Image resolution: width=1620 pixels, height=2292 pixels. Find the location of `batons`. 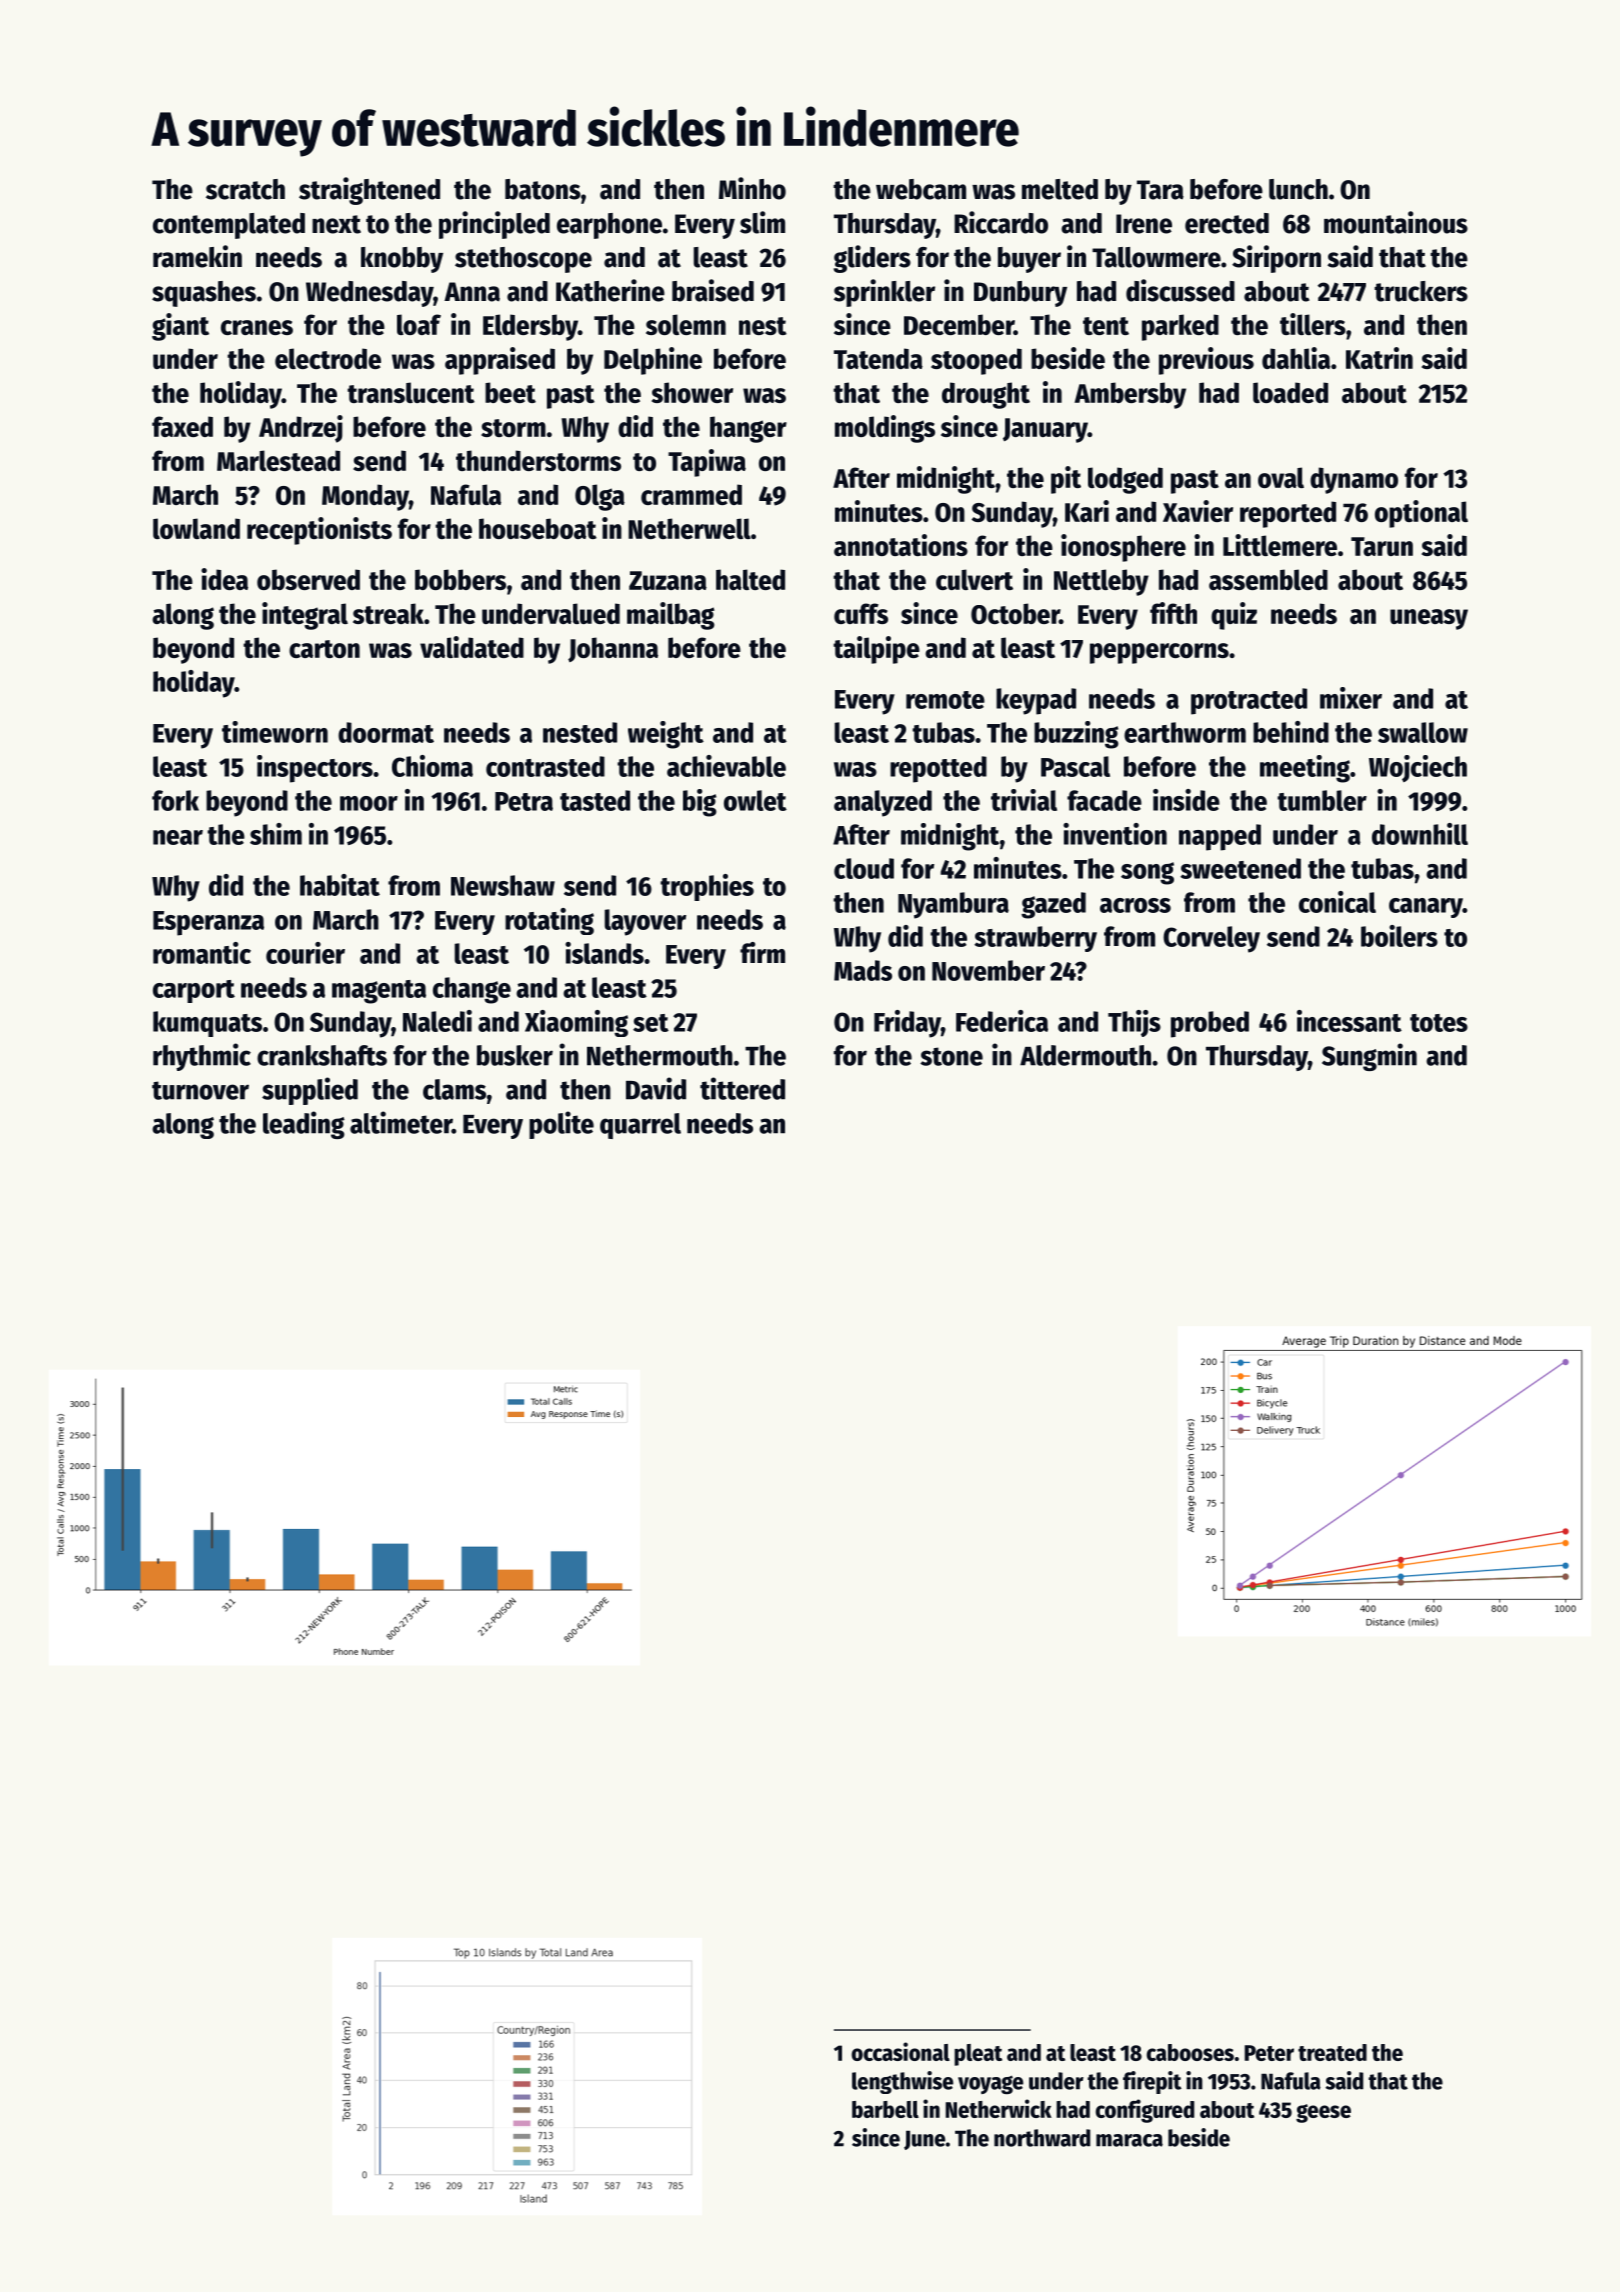

batons is located at coordinates (543, 189).
